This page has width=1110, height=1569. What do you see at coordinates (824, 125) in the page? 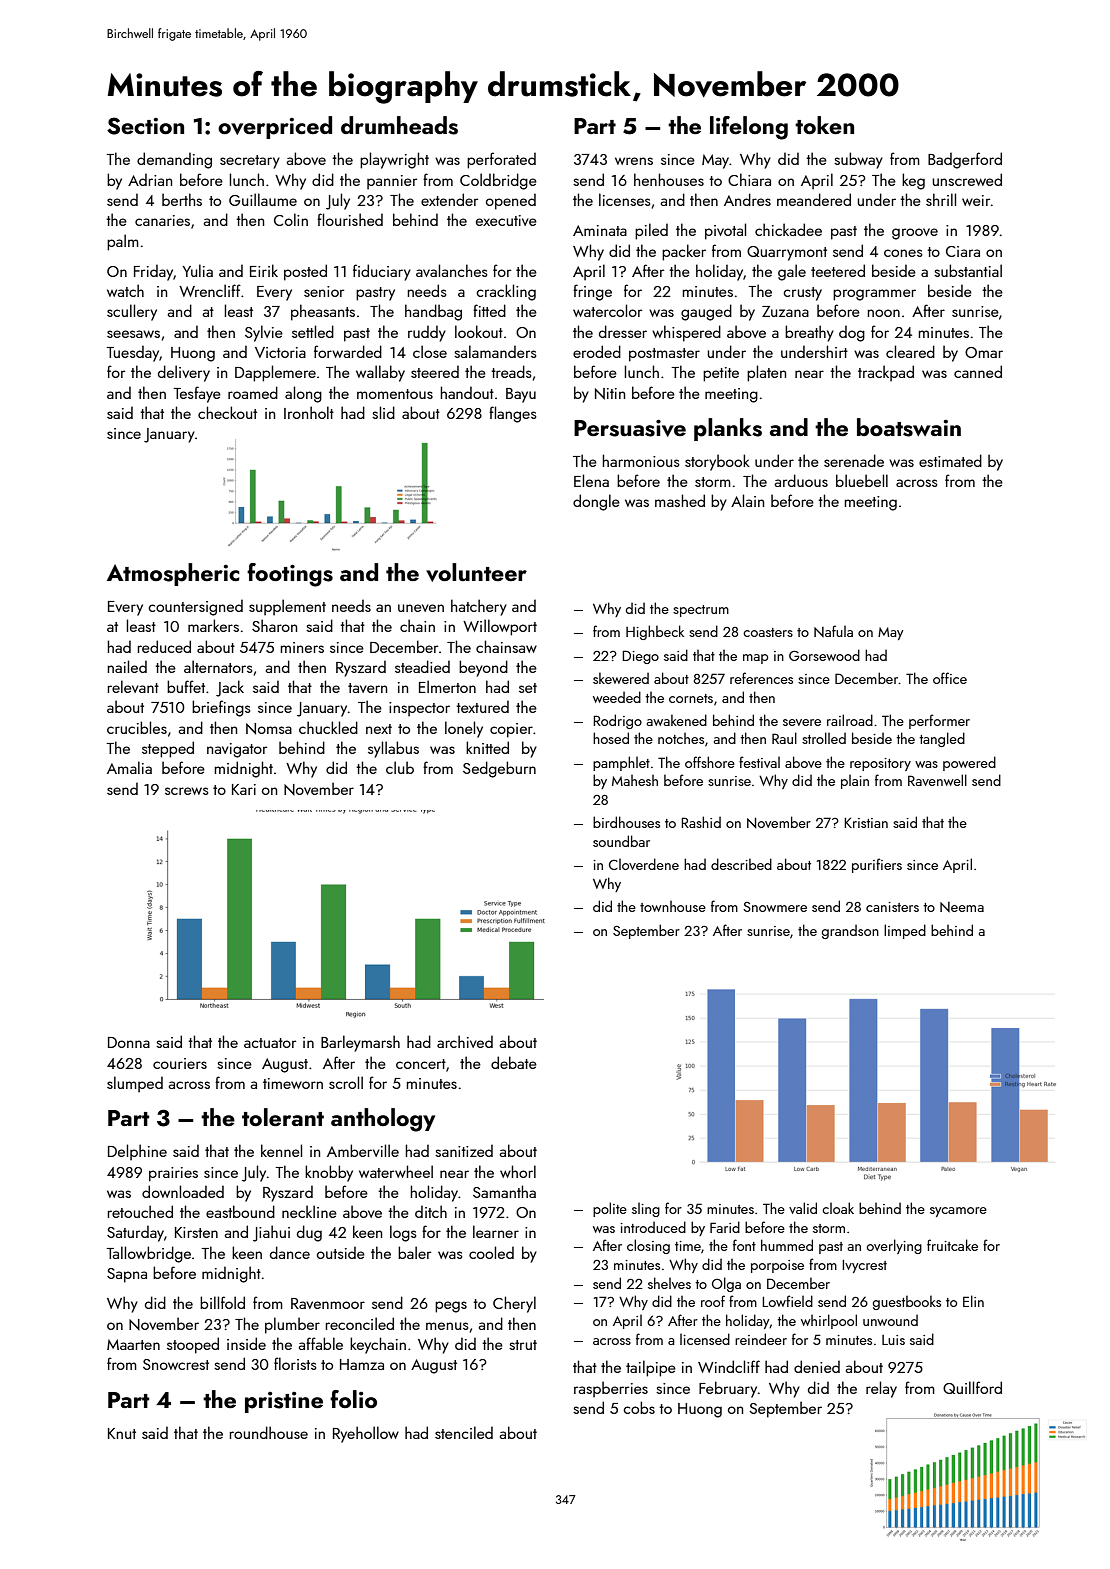
I see `token` at bounding box center [824, 125].
